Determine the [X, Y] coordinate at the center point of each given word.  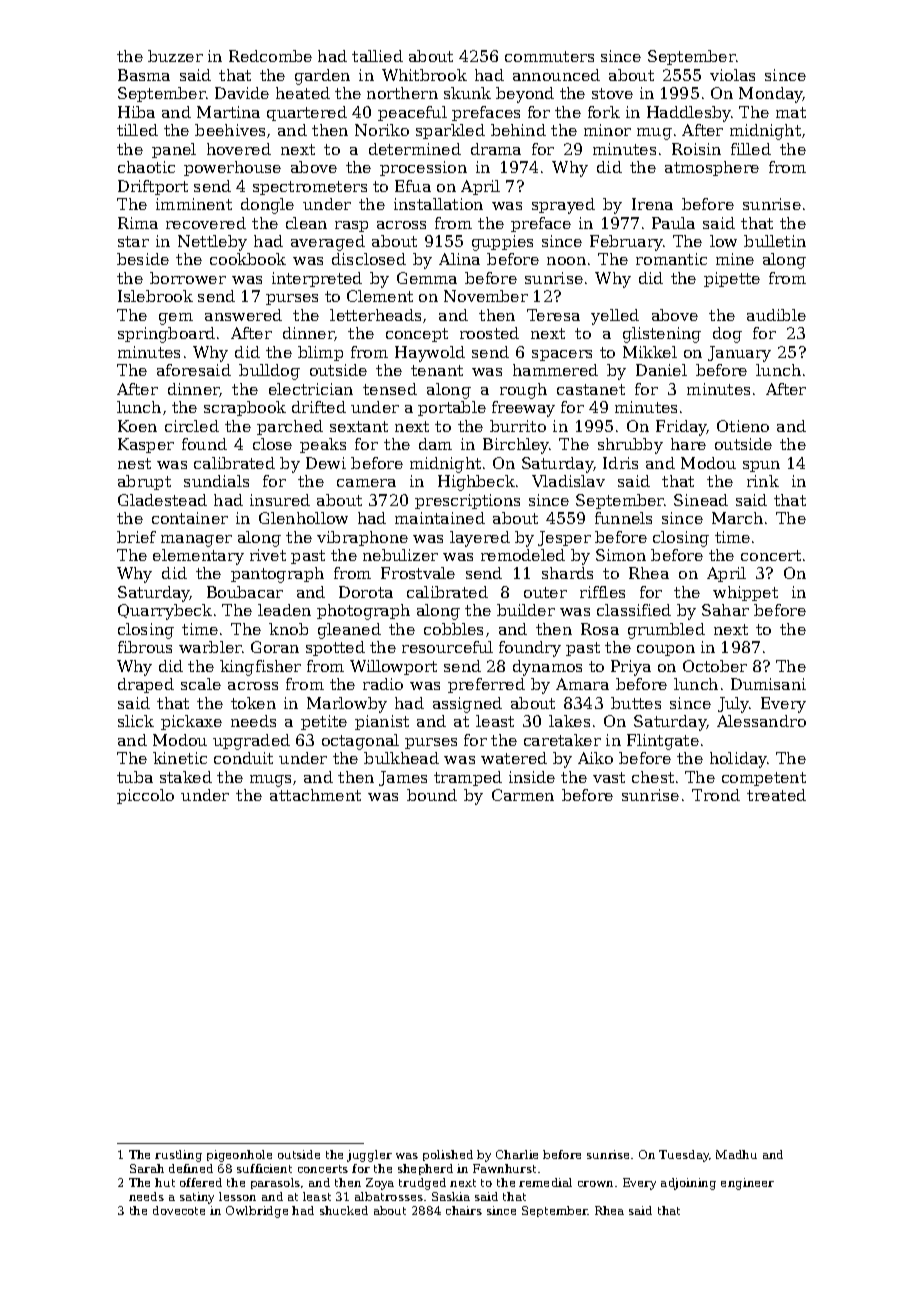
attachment [315, 795]
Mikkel [650, 352]
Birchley [516, 446]
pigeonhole [239, 1156]
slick [136, 721]
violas [732, 75]
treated [776, 795]
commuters [549, 56]
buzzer [175, 56]
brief [136, 537]
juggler [369, 1156]
